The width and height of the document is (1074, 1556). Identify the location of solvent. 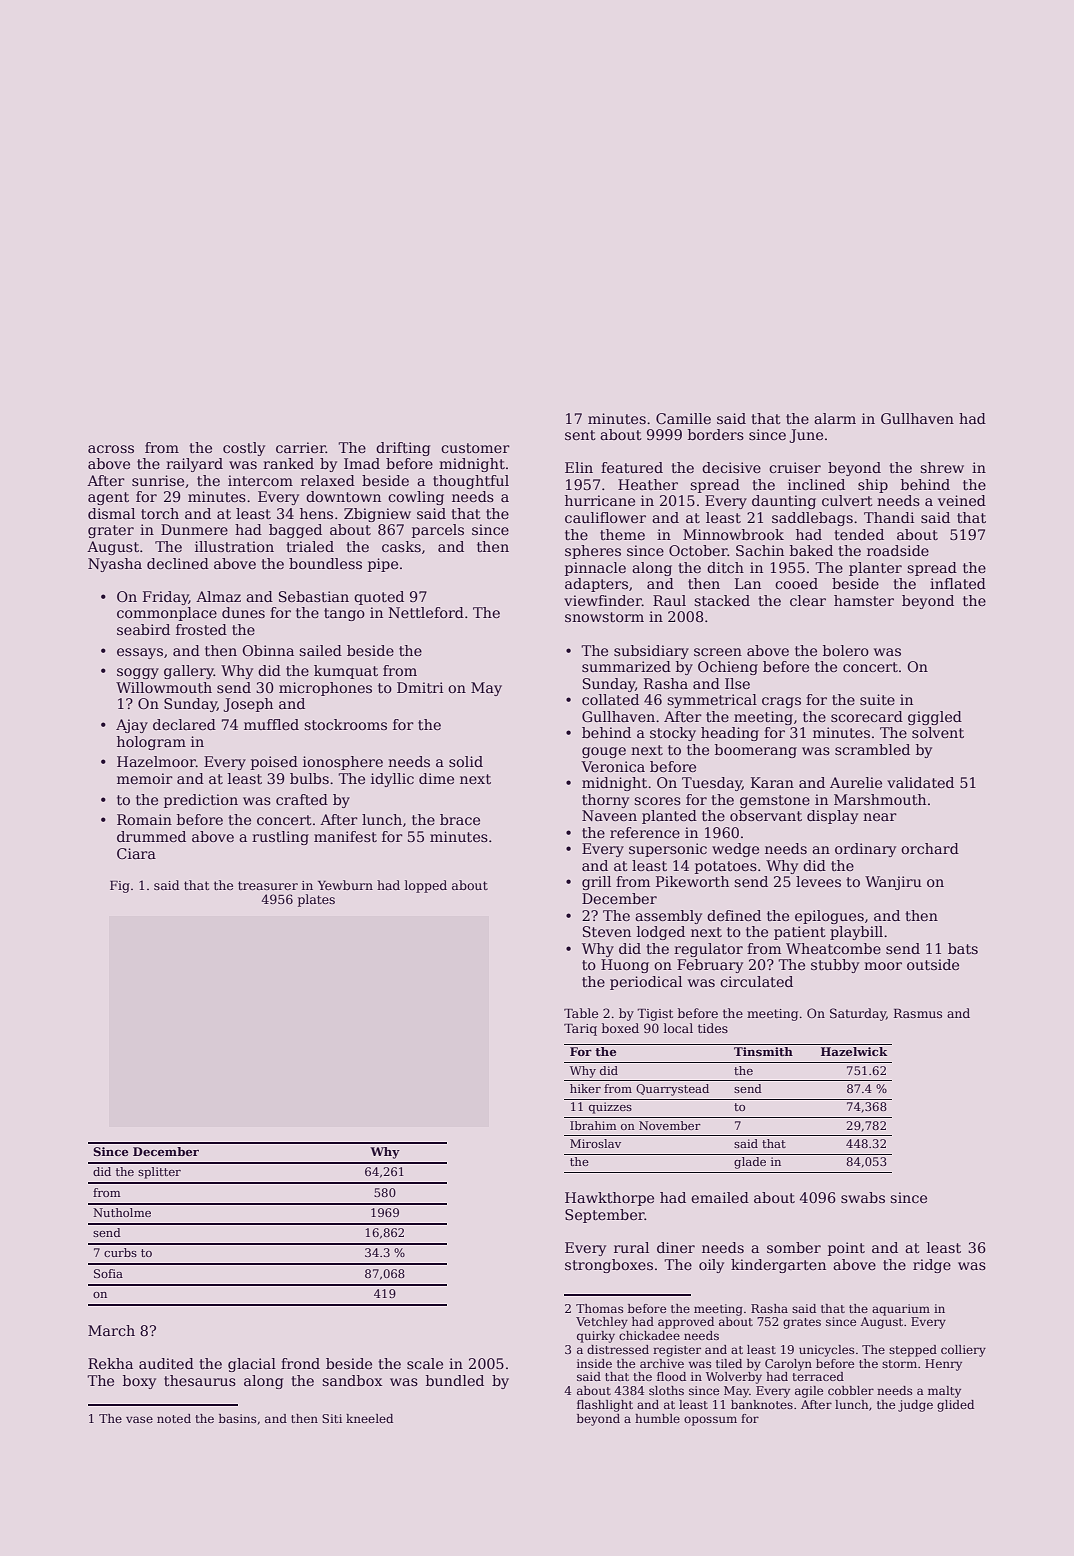
(938, 732).
